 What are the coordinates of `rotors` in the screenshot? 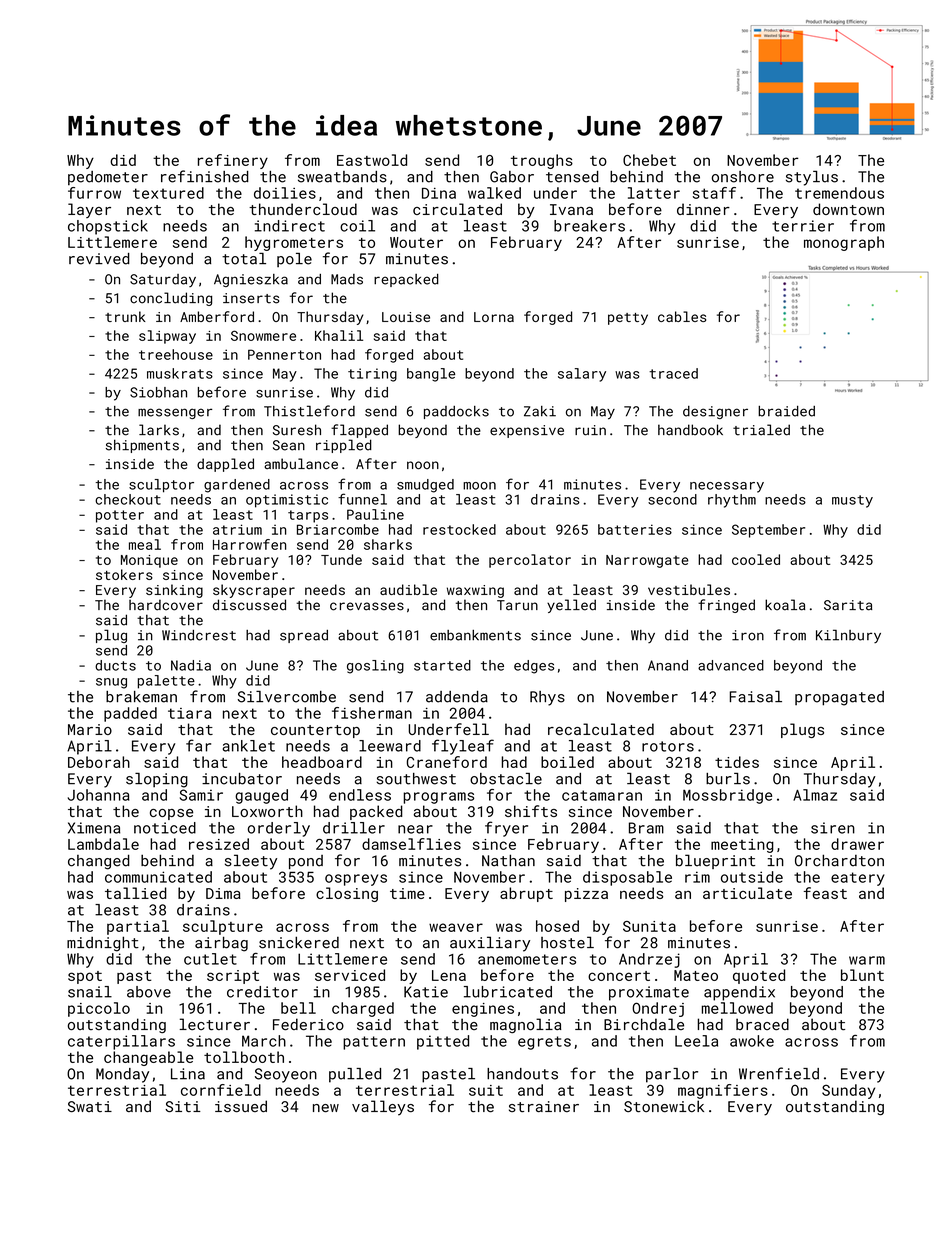 It's located at (668, 746).
